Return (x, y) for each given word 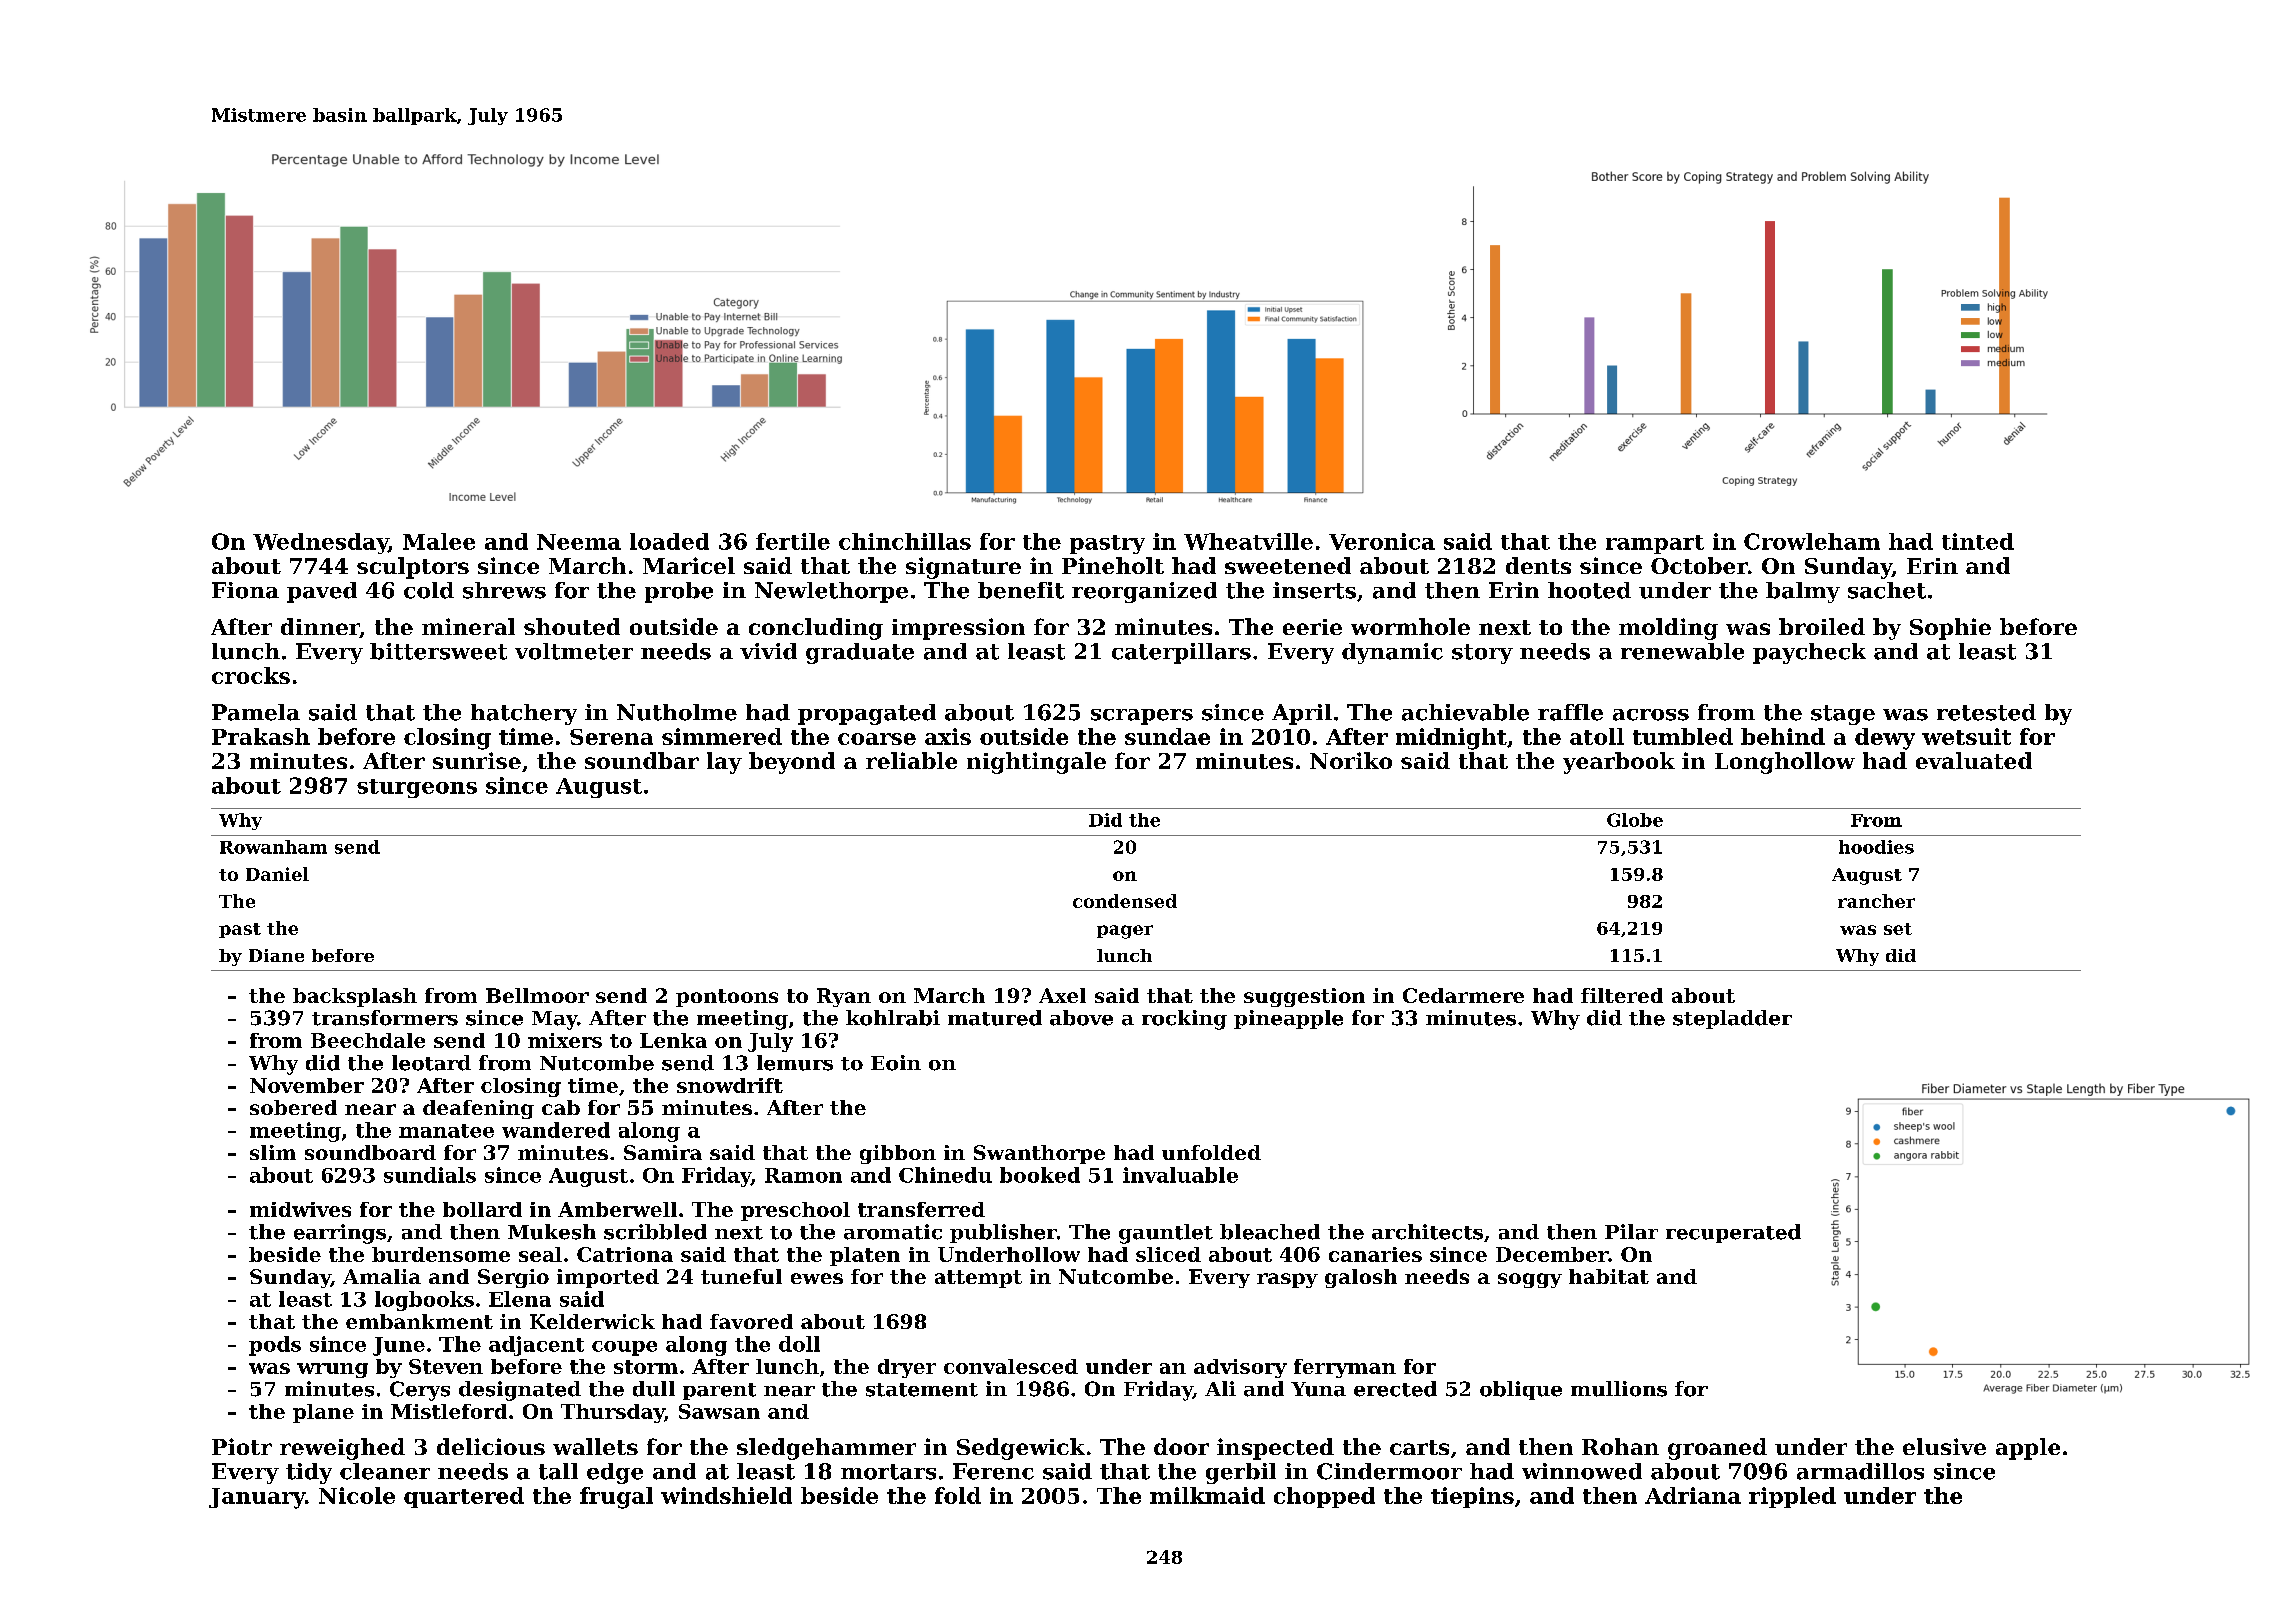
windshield (726, 1495)
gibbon (898, 1154)
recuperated (1733, 1233)
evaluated (1974, 760)
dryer (907, 1368)
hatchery (524, 714)
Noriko (1351, 760)
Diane (276, 955)
